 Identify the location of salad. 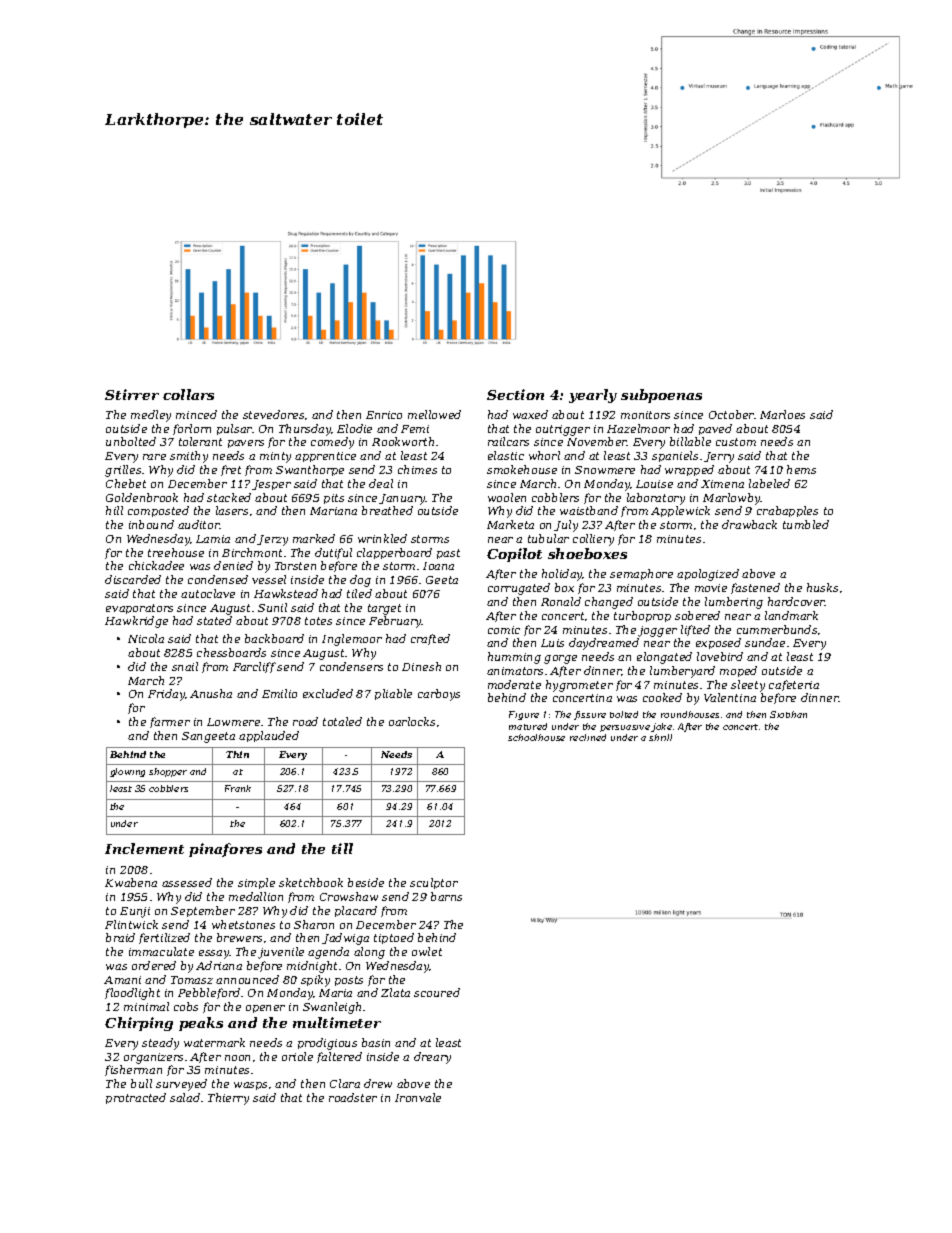
(185, 1097).
